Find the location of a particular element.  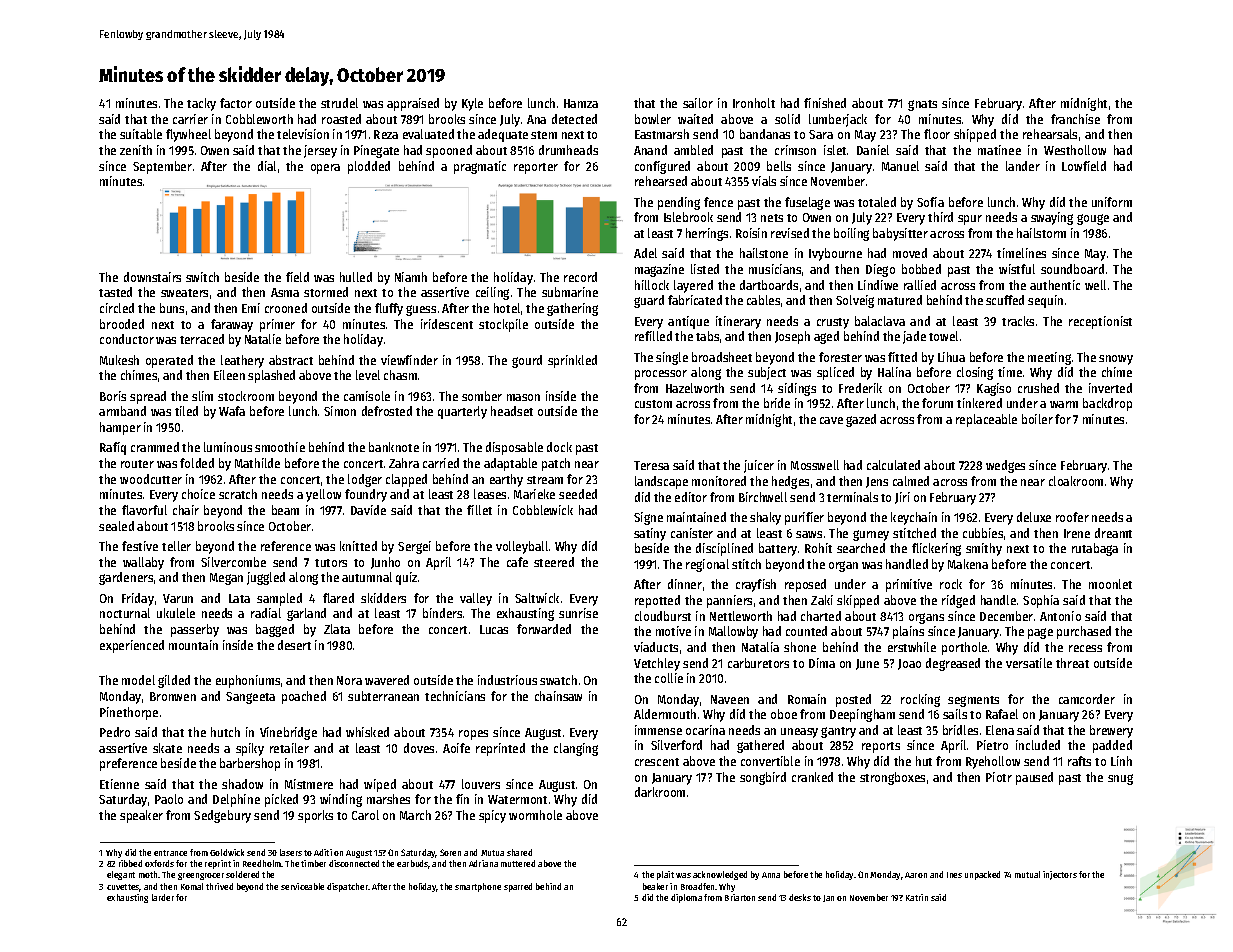

darkroom is located at coordinates (660, 792).
